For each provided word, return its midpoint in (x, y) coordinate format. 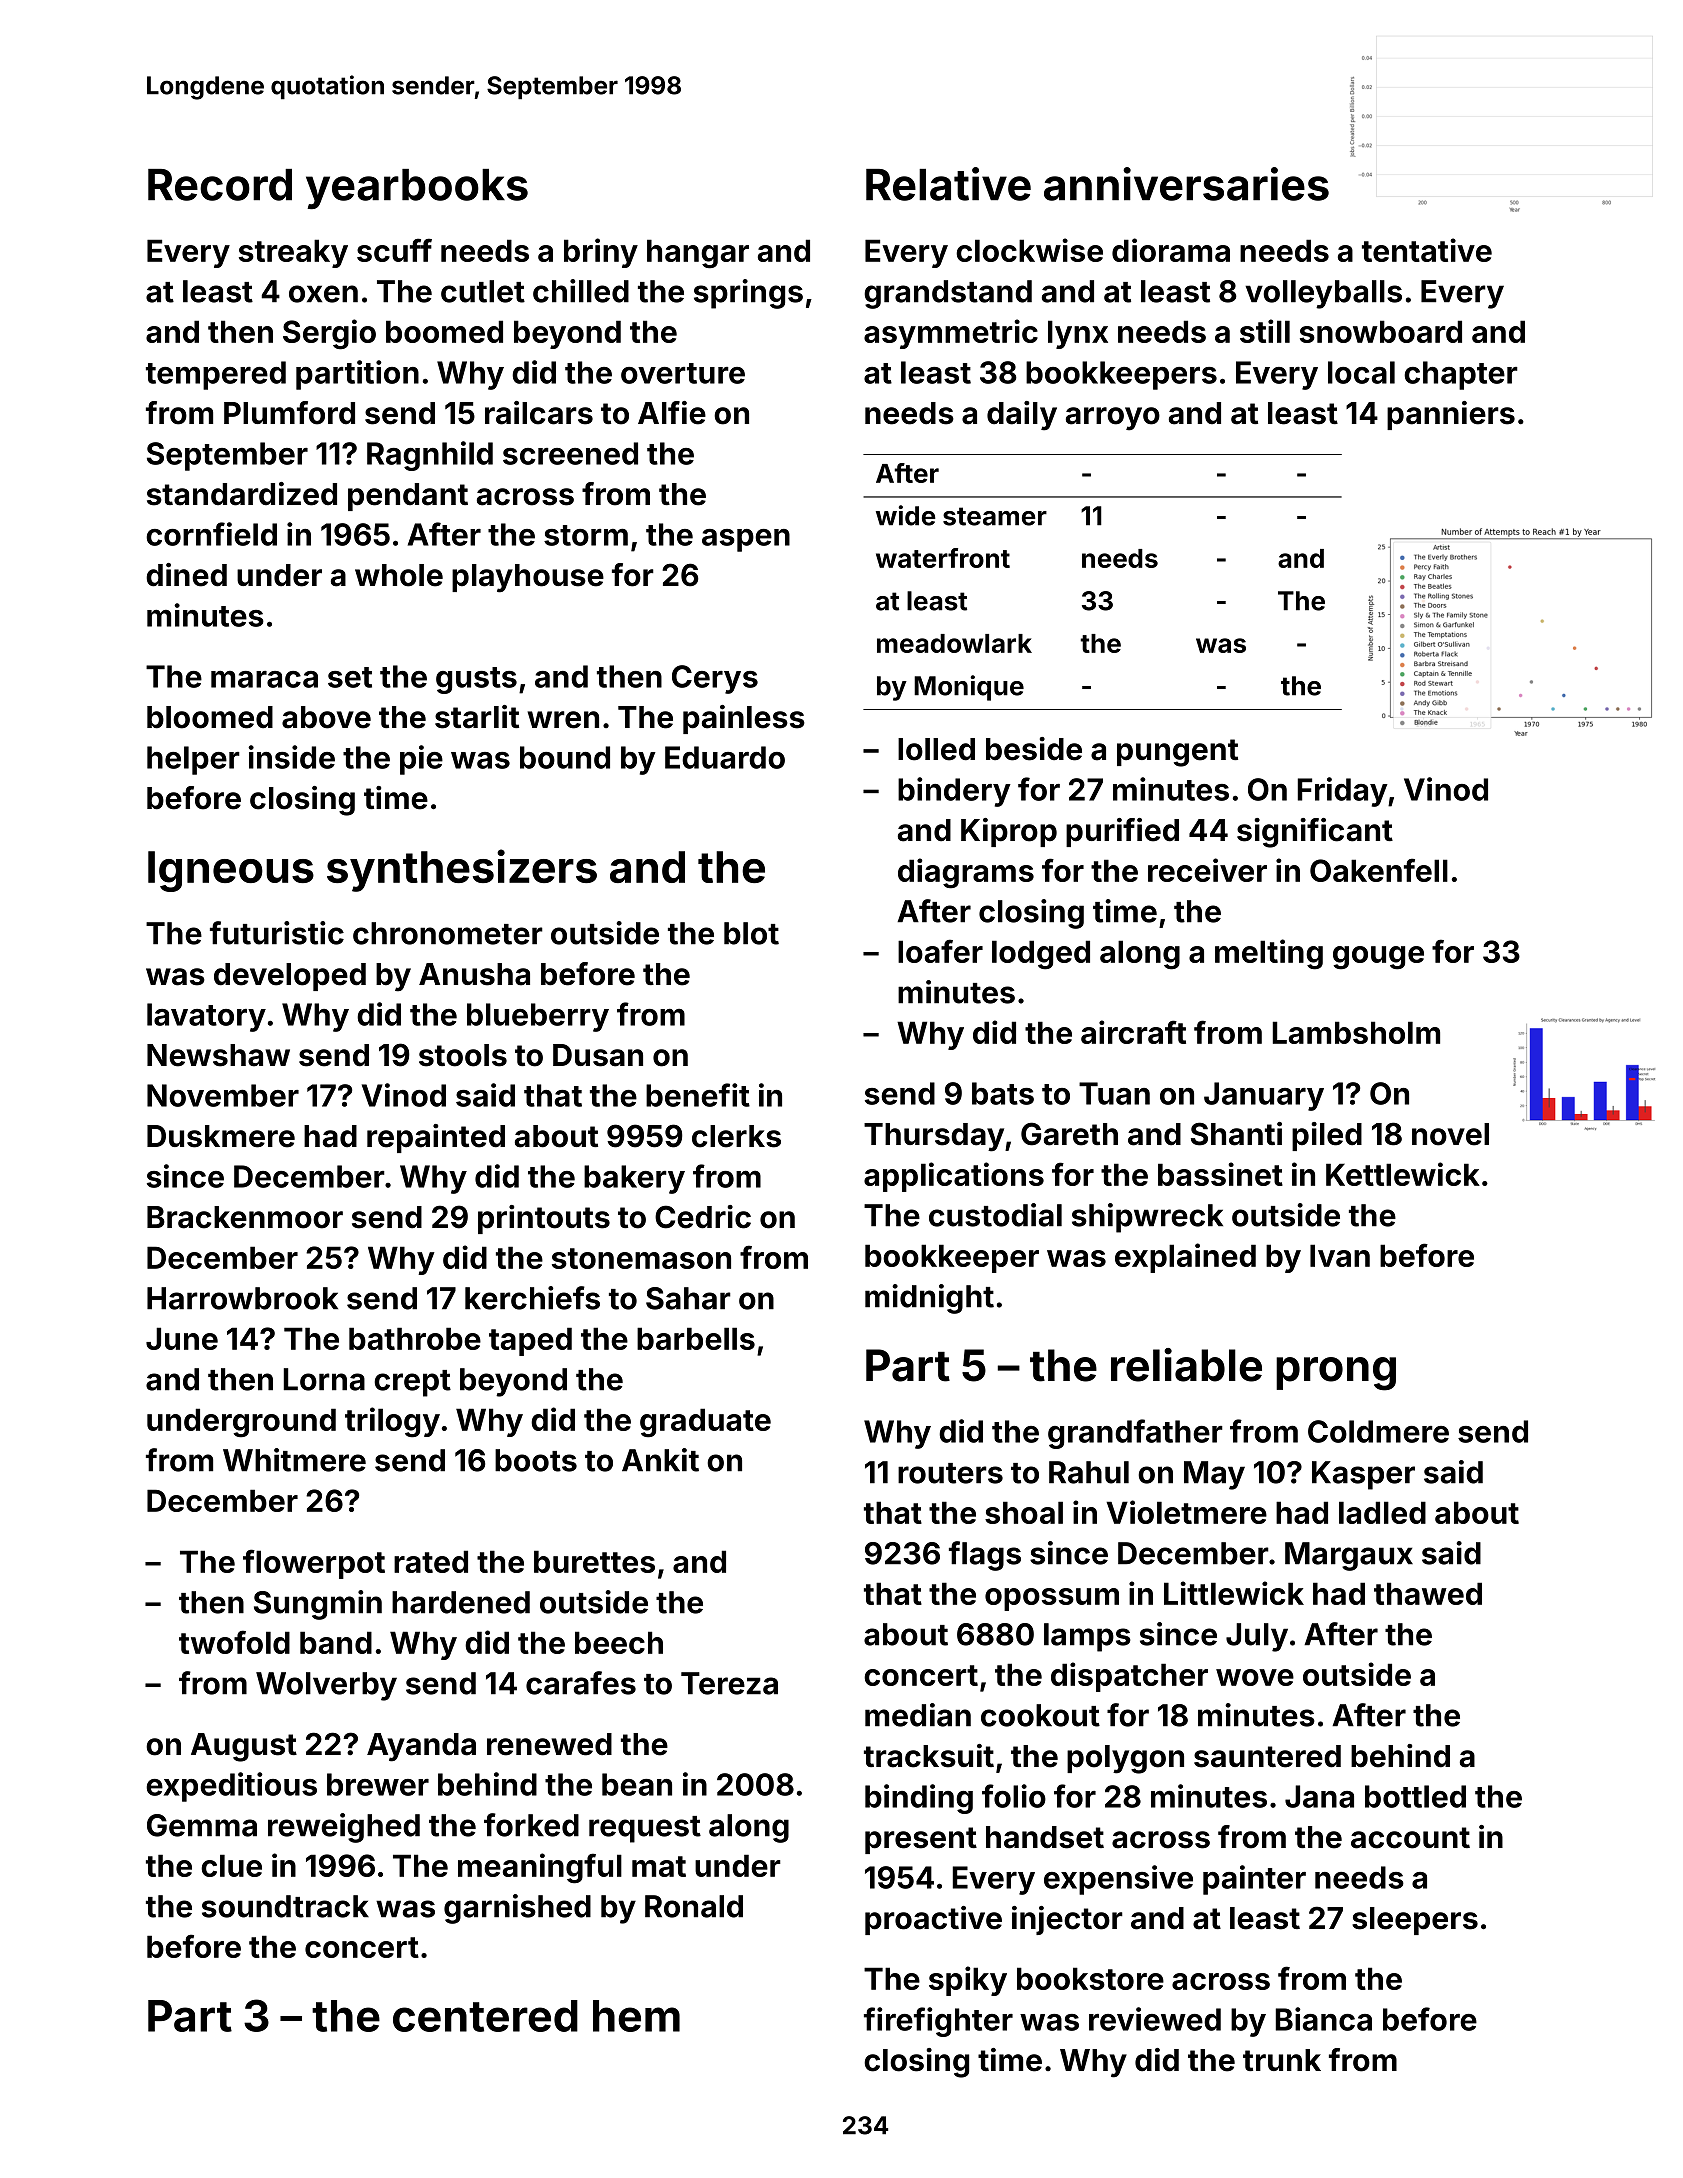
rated (431, 1561)
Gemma (202, 1825)
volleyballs (1323, 294)
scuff (394, 250)
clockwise (1029, 250)
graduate (705, 1423)
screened (570, 453)
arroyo (1113, 419)
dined (186, 575)
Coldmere (1378, 1431)
